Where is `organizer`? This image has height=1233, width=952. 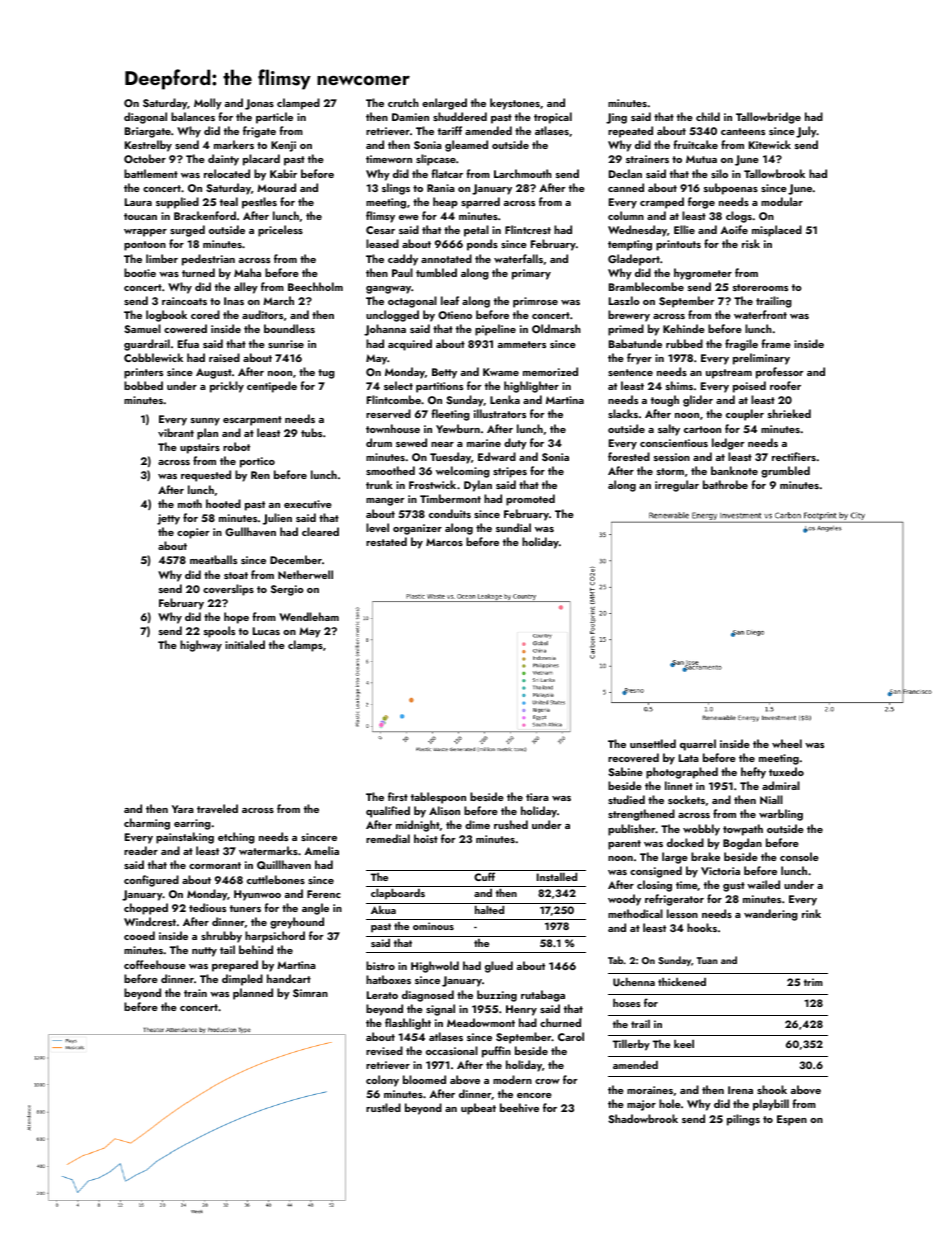
organizer is located at coordinates (417, 529).
